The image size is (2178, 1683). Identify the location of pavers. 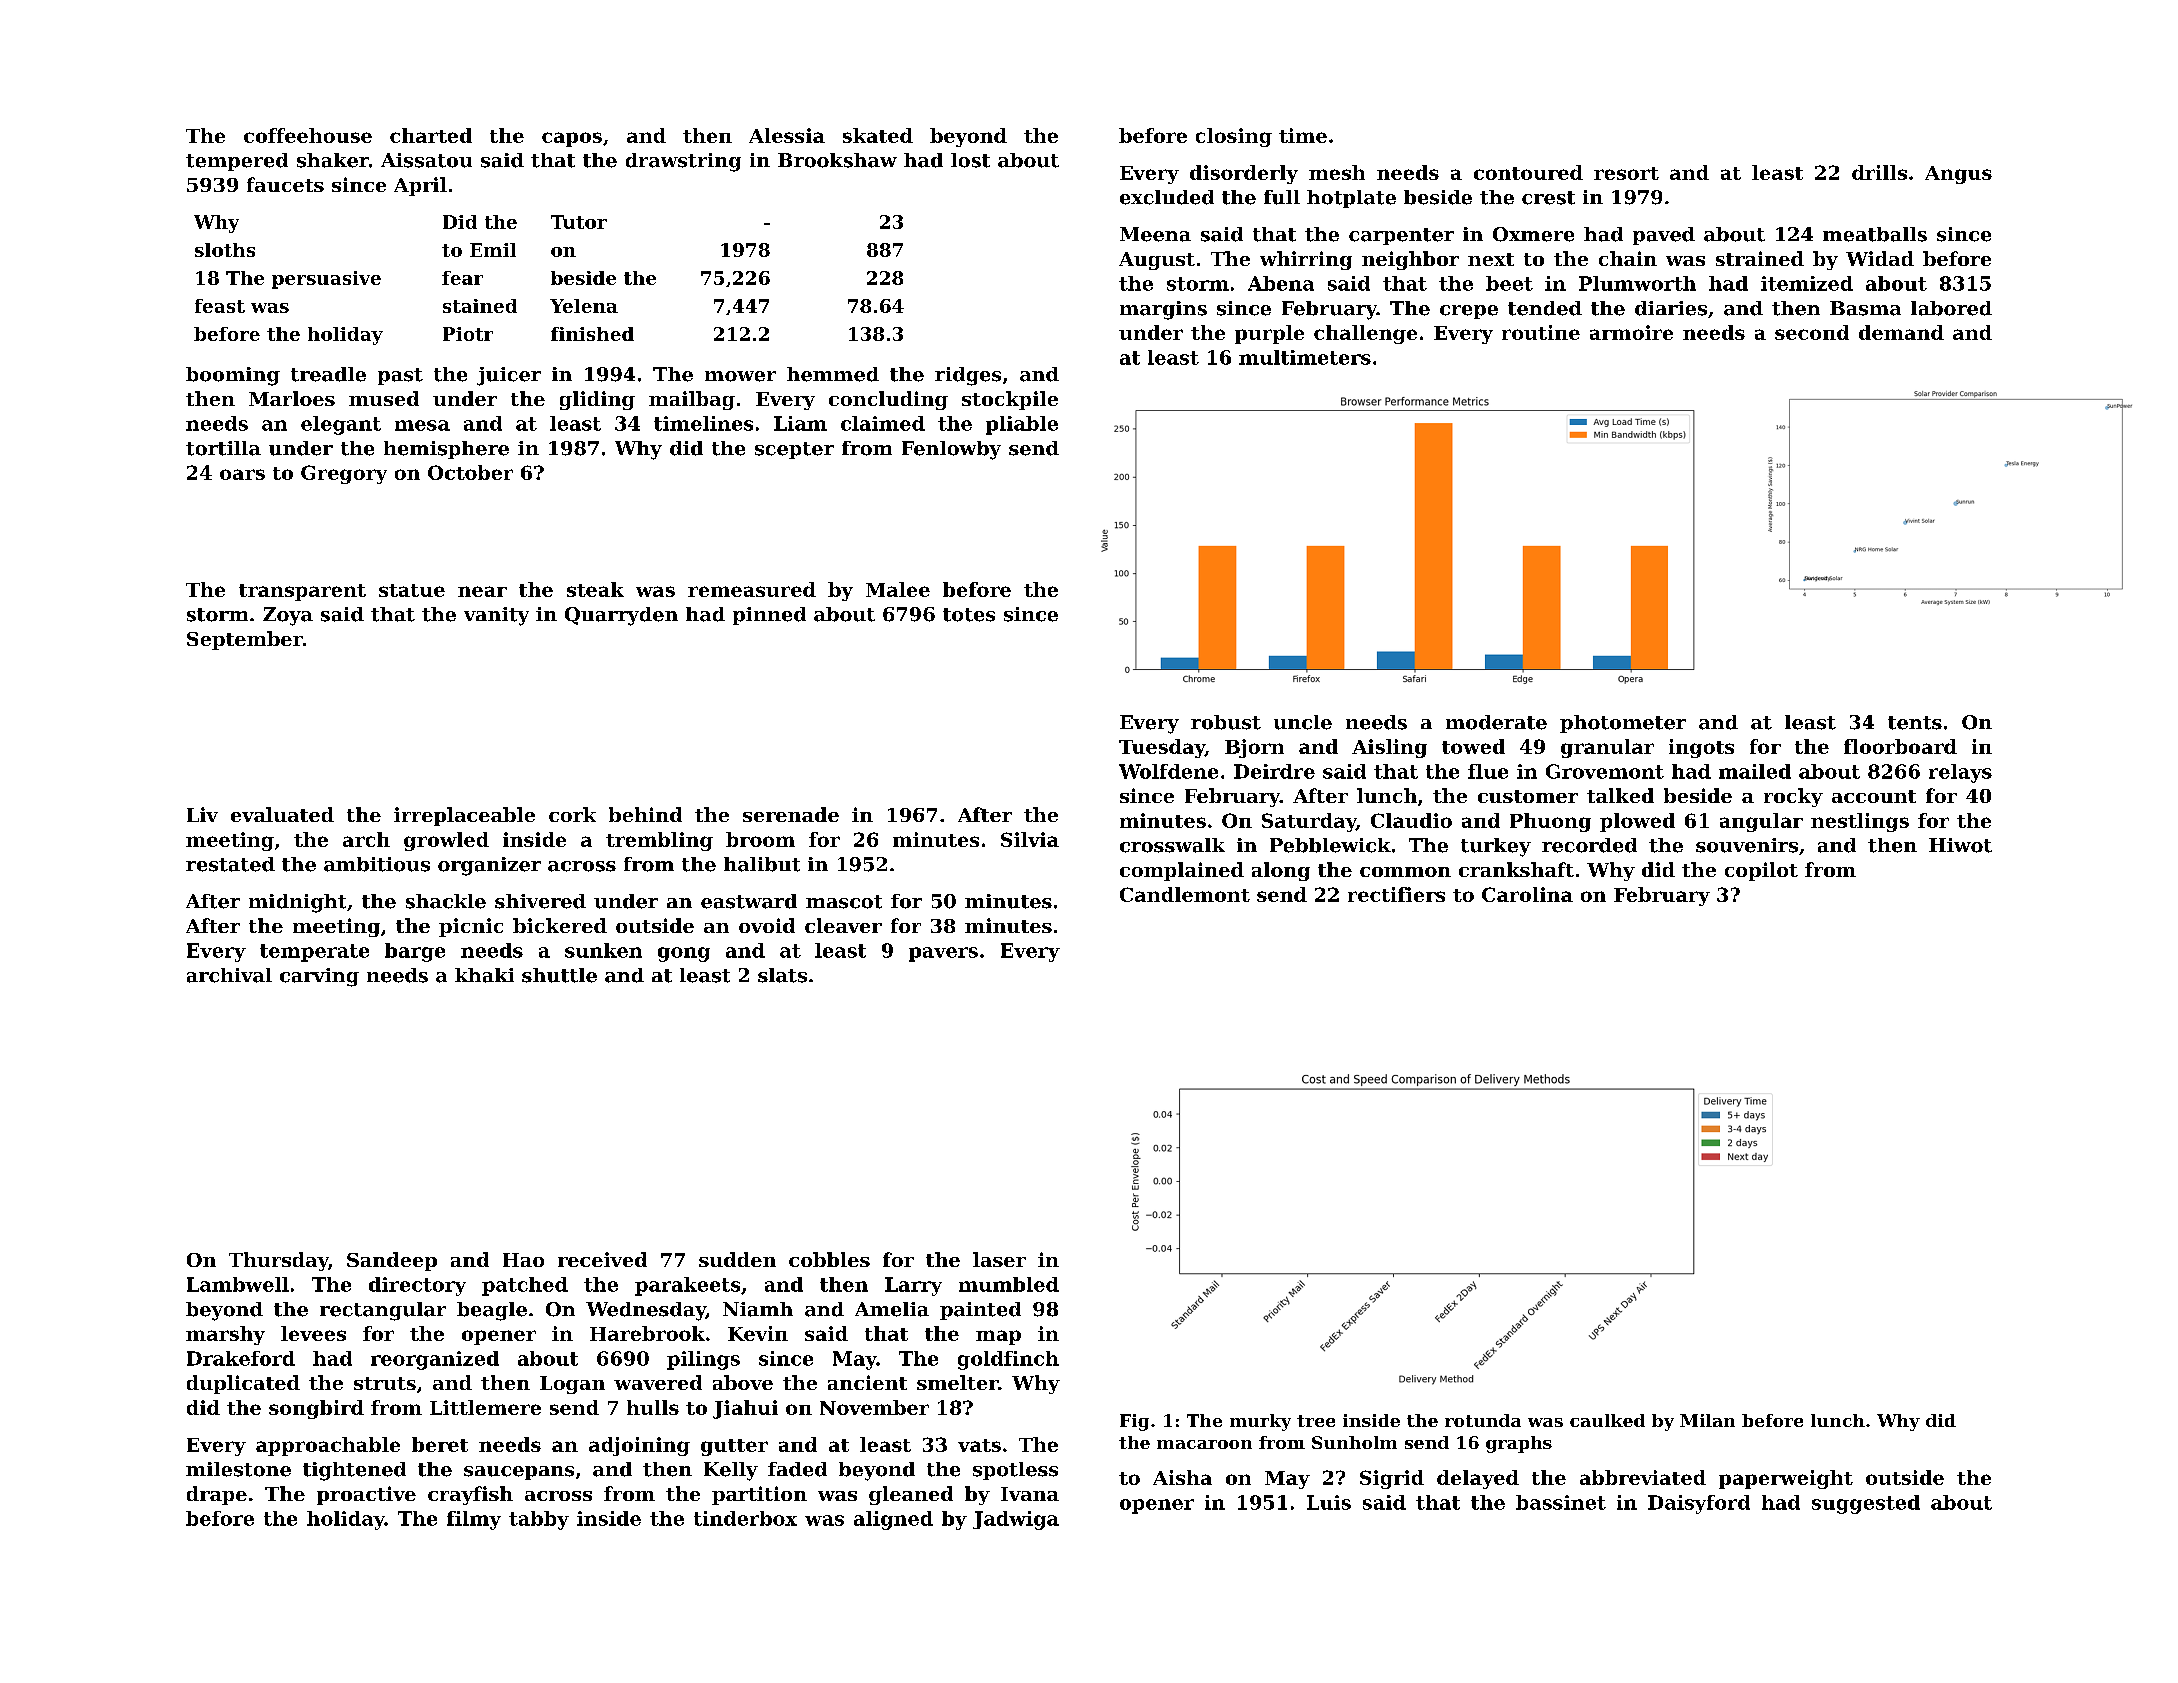
(943, 954).
